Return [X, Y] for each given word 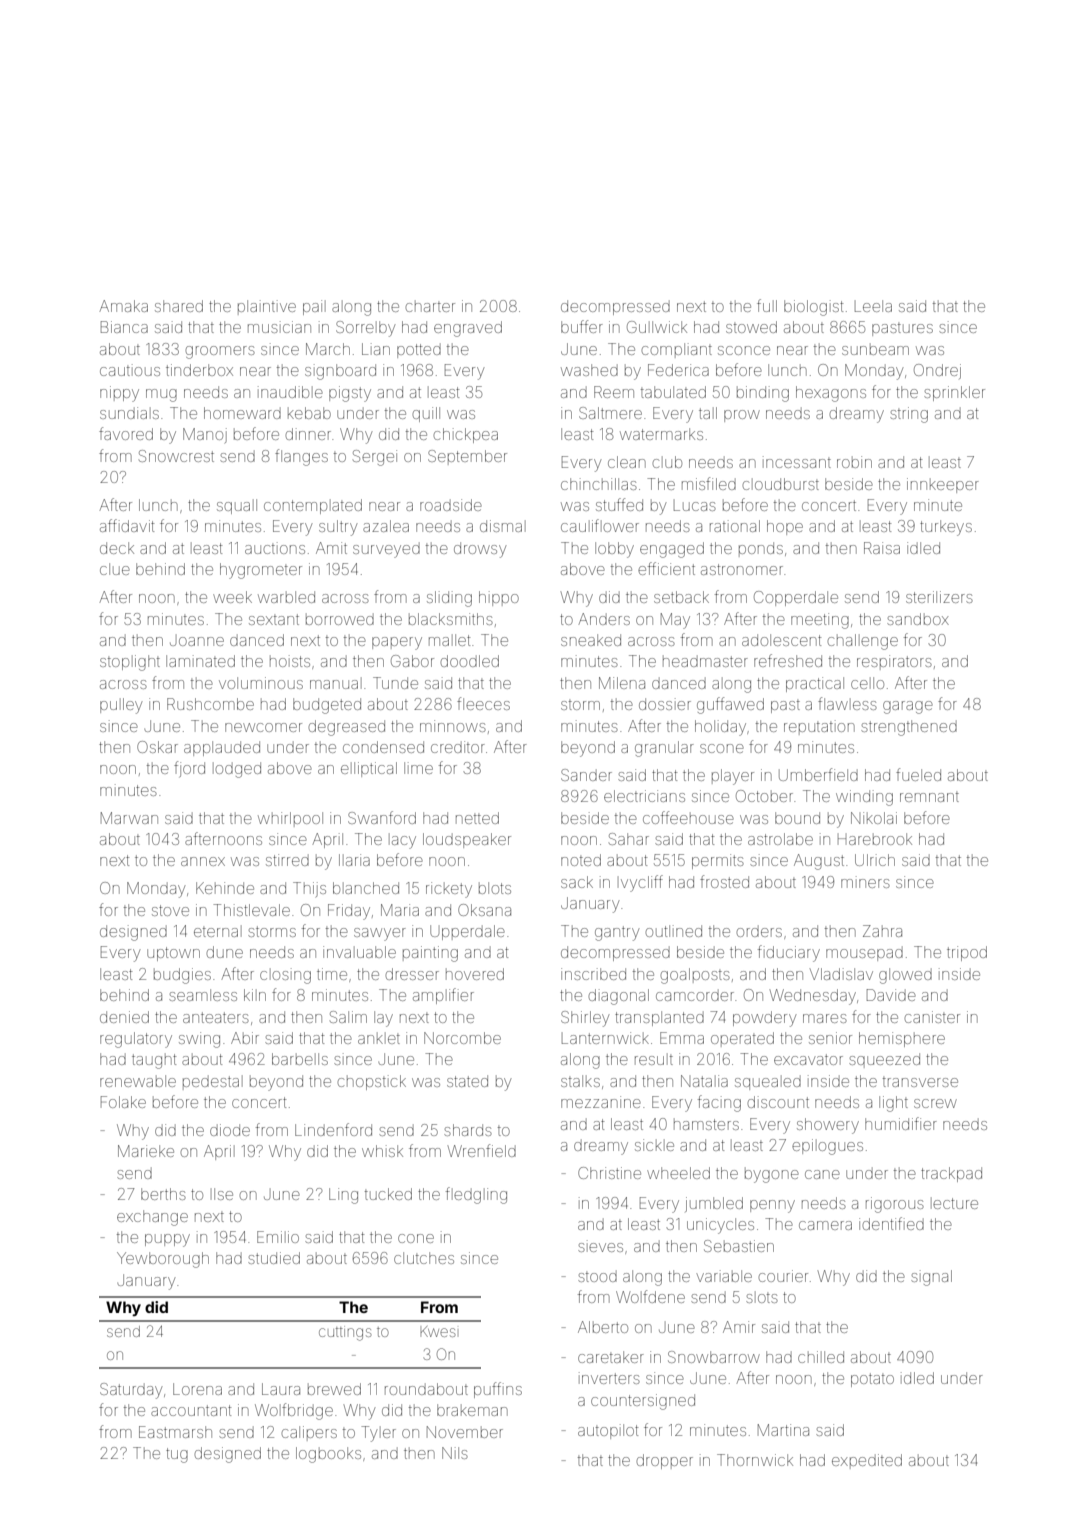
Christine [609, 1173]
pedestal [213, 1082]
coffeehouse [688, 817]
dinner [308, 434]
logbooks [328, 1455]
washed [589, 370]
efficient [666, 568]
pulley [121, 706]
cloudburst [781, 484]
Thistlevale [251, 910]
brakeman [472, 1410]
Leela [873, 306]
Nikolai [874, 818]
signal [931, 1278]
